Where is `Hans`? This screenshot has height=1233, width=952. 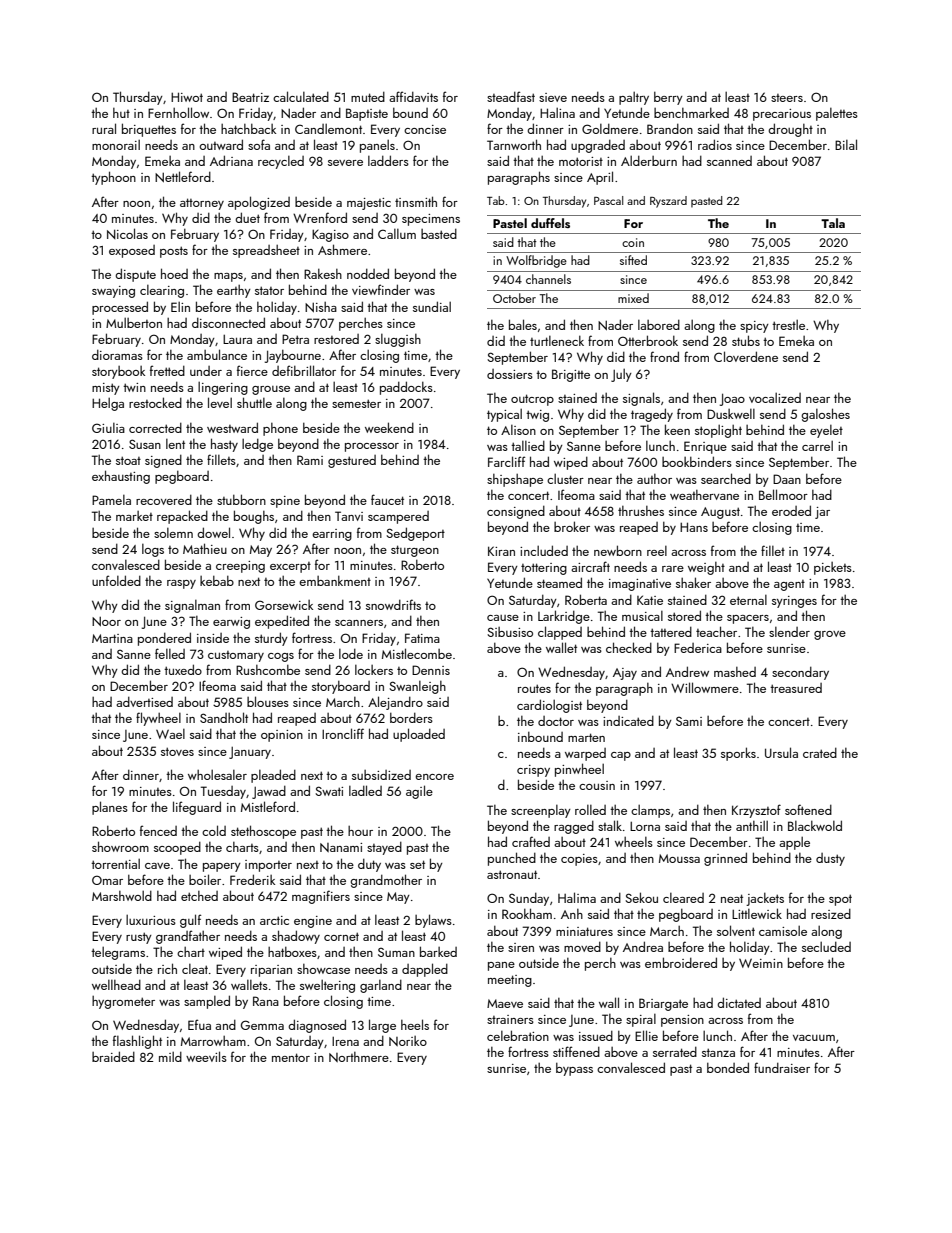 Hans is located at coordinates (694, 527).
